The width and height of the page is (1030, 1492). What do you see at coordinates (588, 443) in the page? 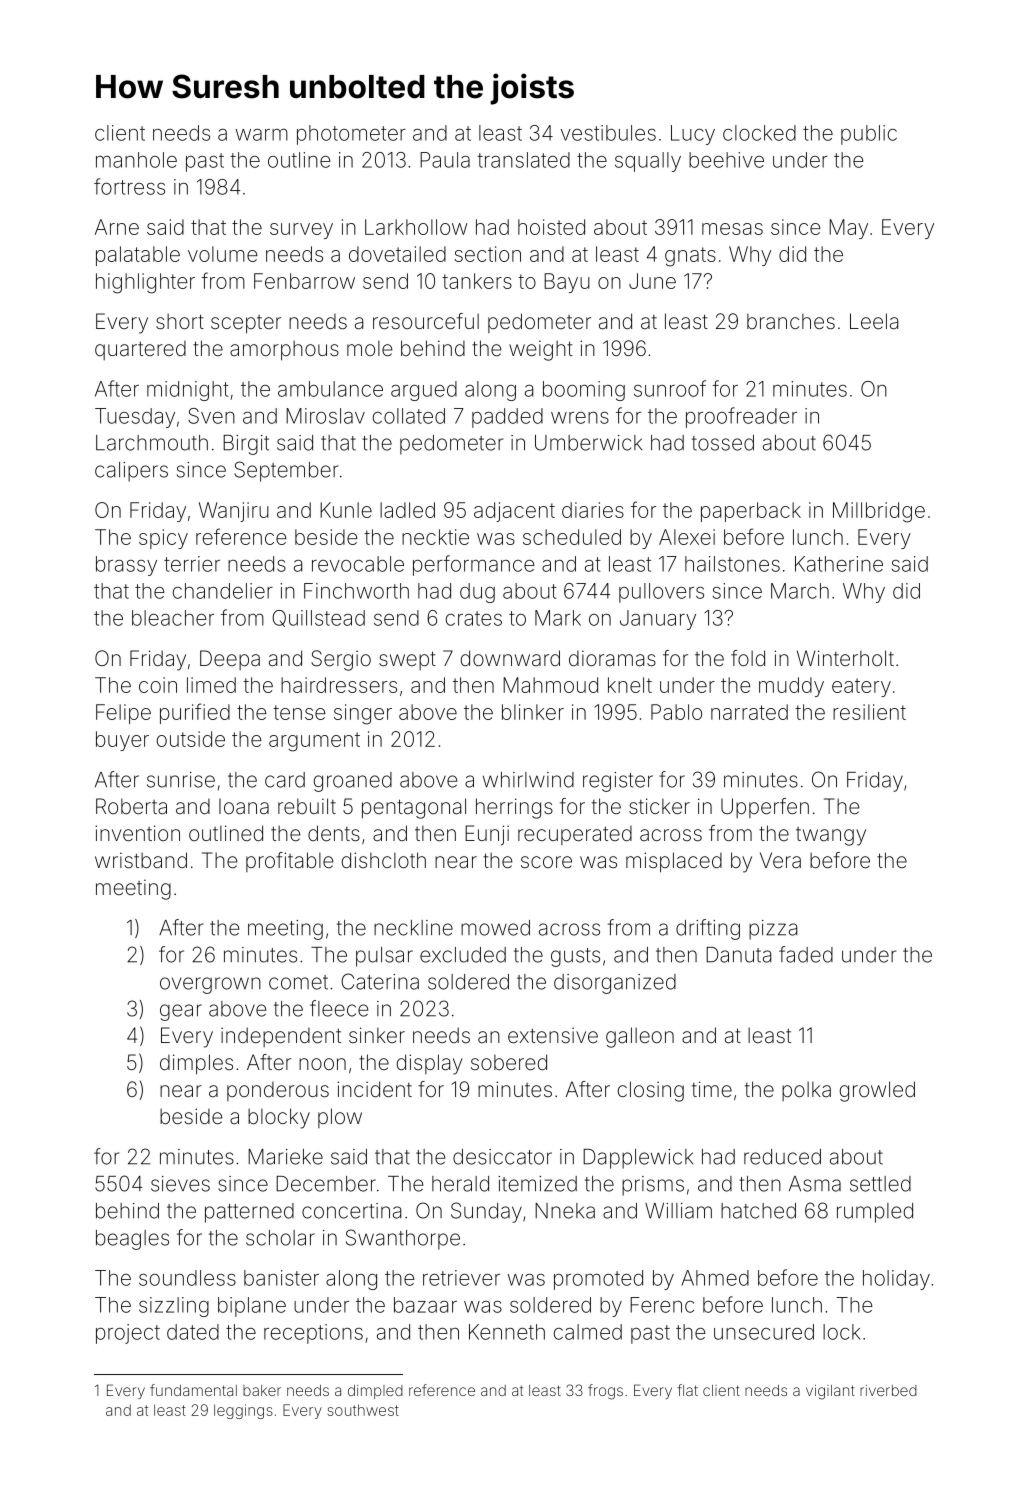
I see `Umberwick` at bounding box center [588, 443].
